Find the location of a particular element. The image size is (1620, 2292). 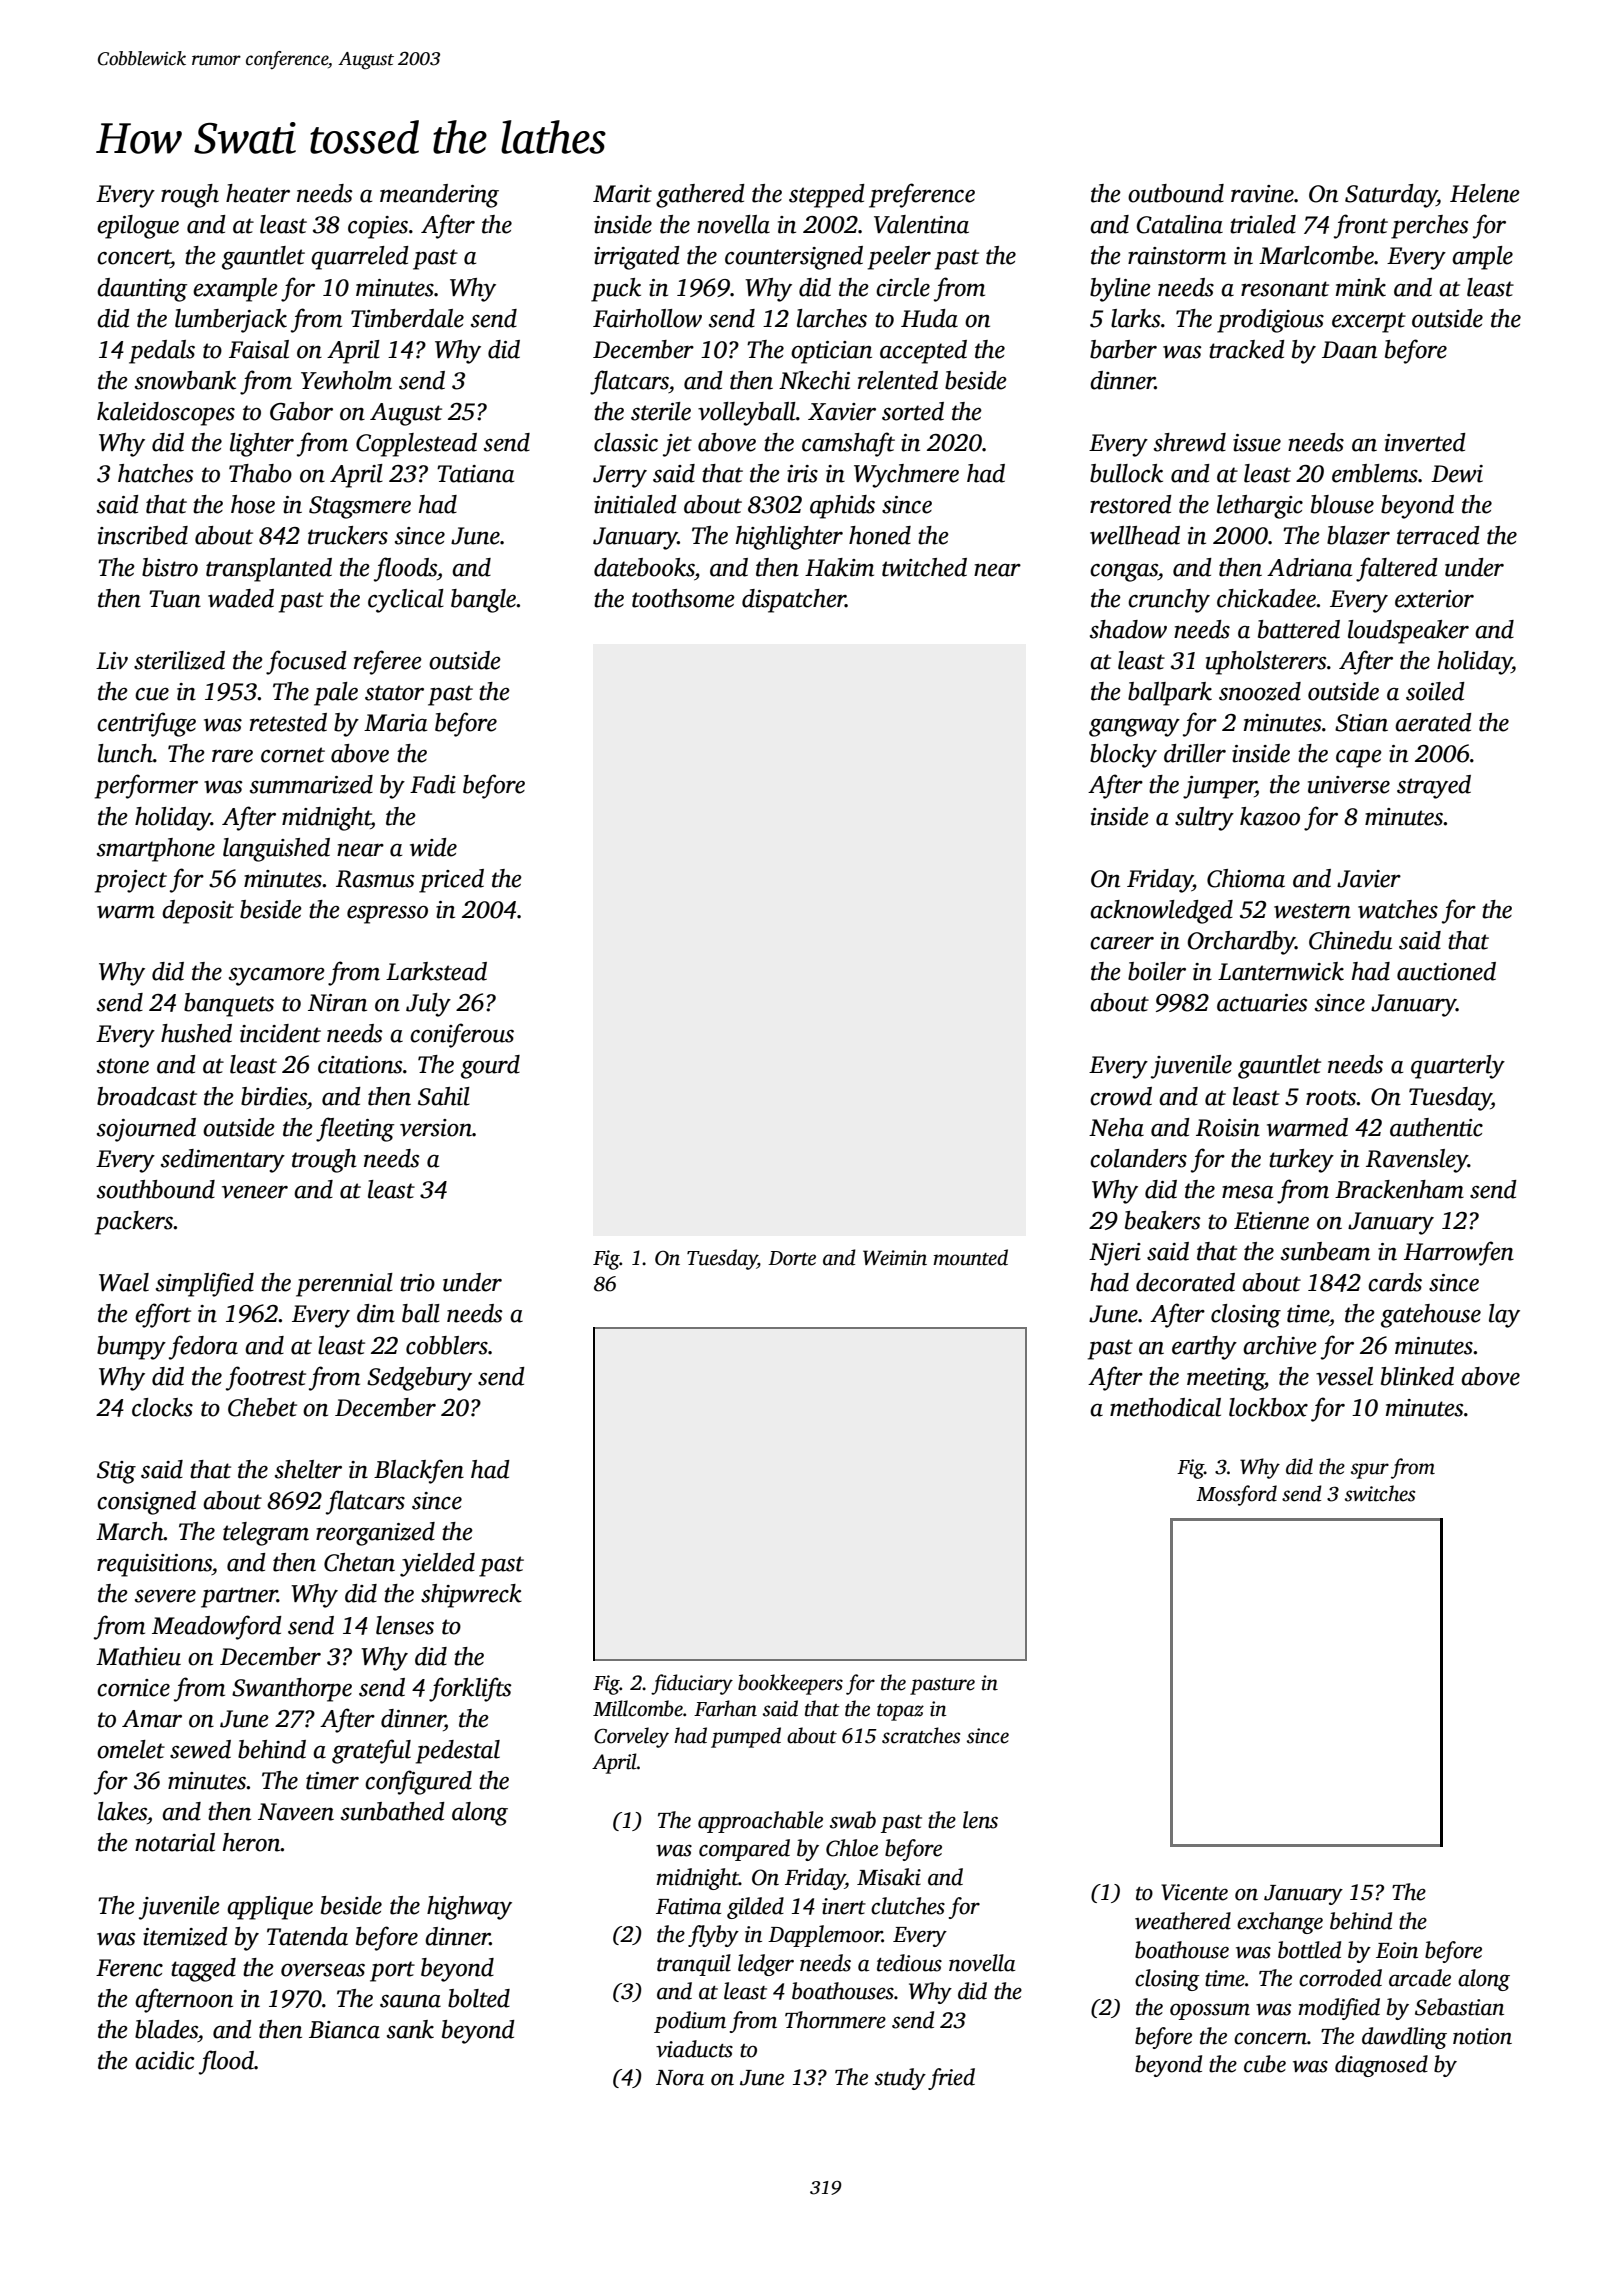

study is located at coordinates (900, 2079).
